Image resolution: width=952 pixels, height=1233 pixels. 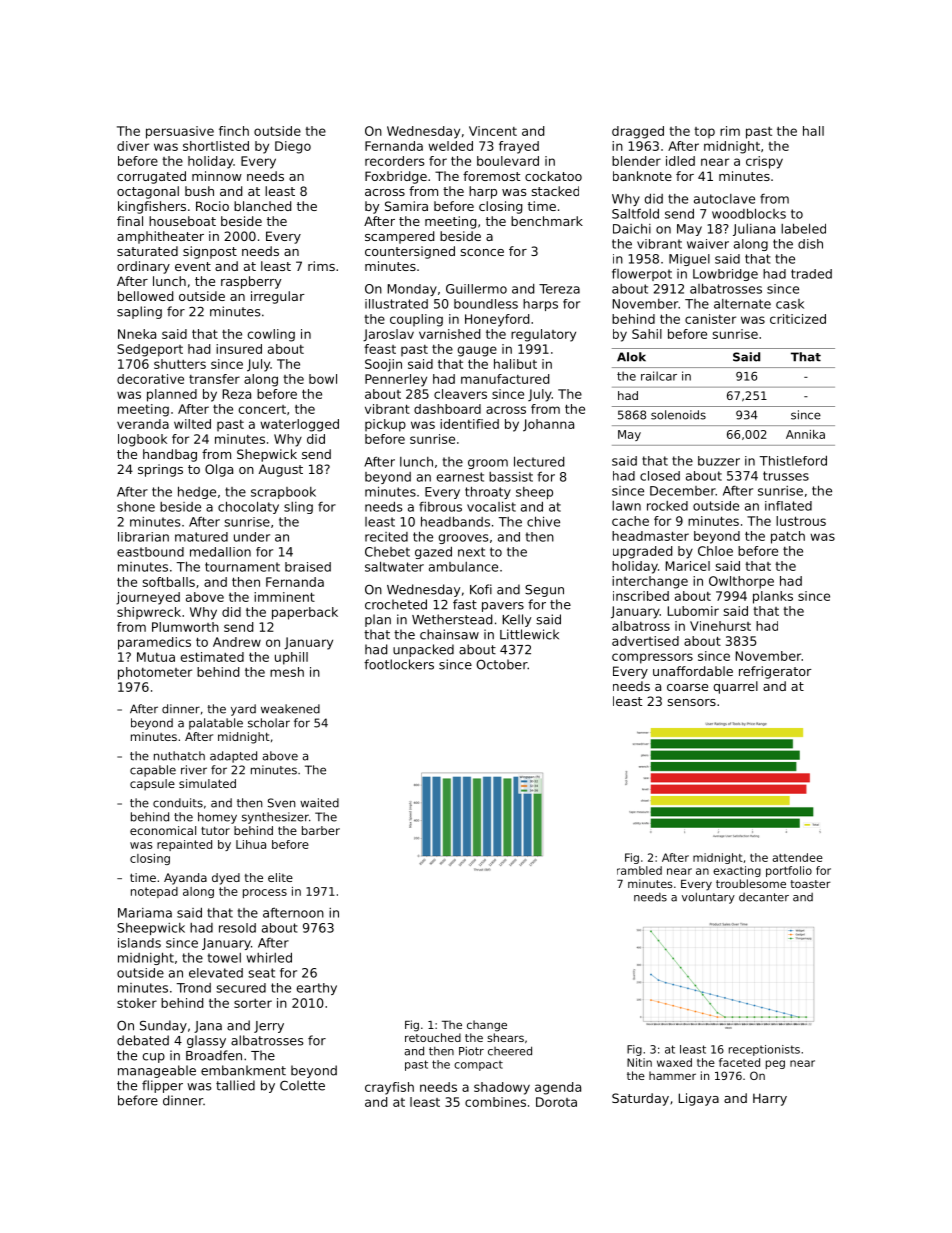 What do you see at coordinates (810, 884) in the image?
I see `toaster` at bounding box center [810, 884].
